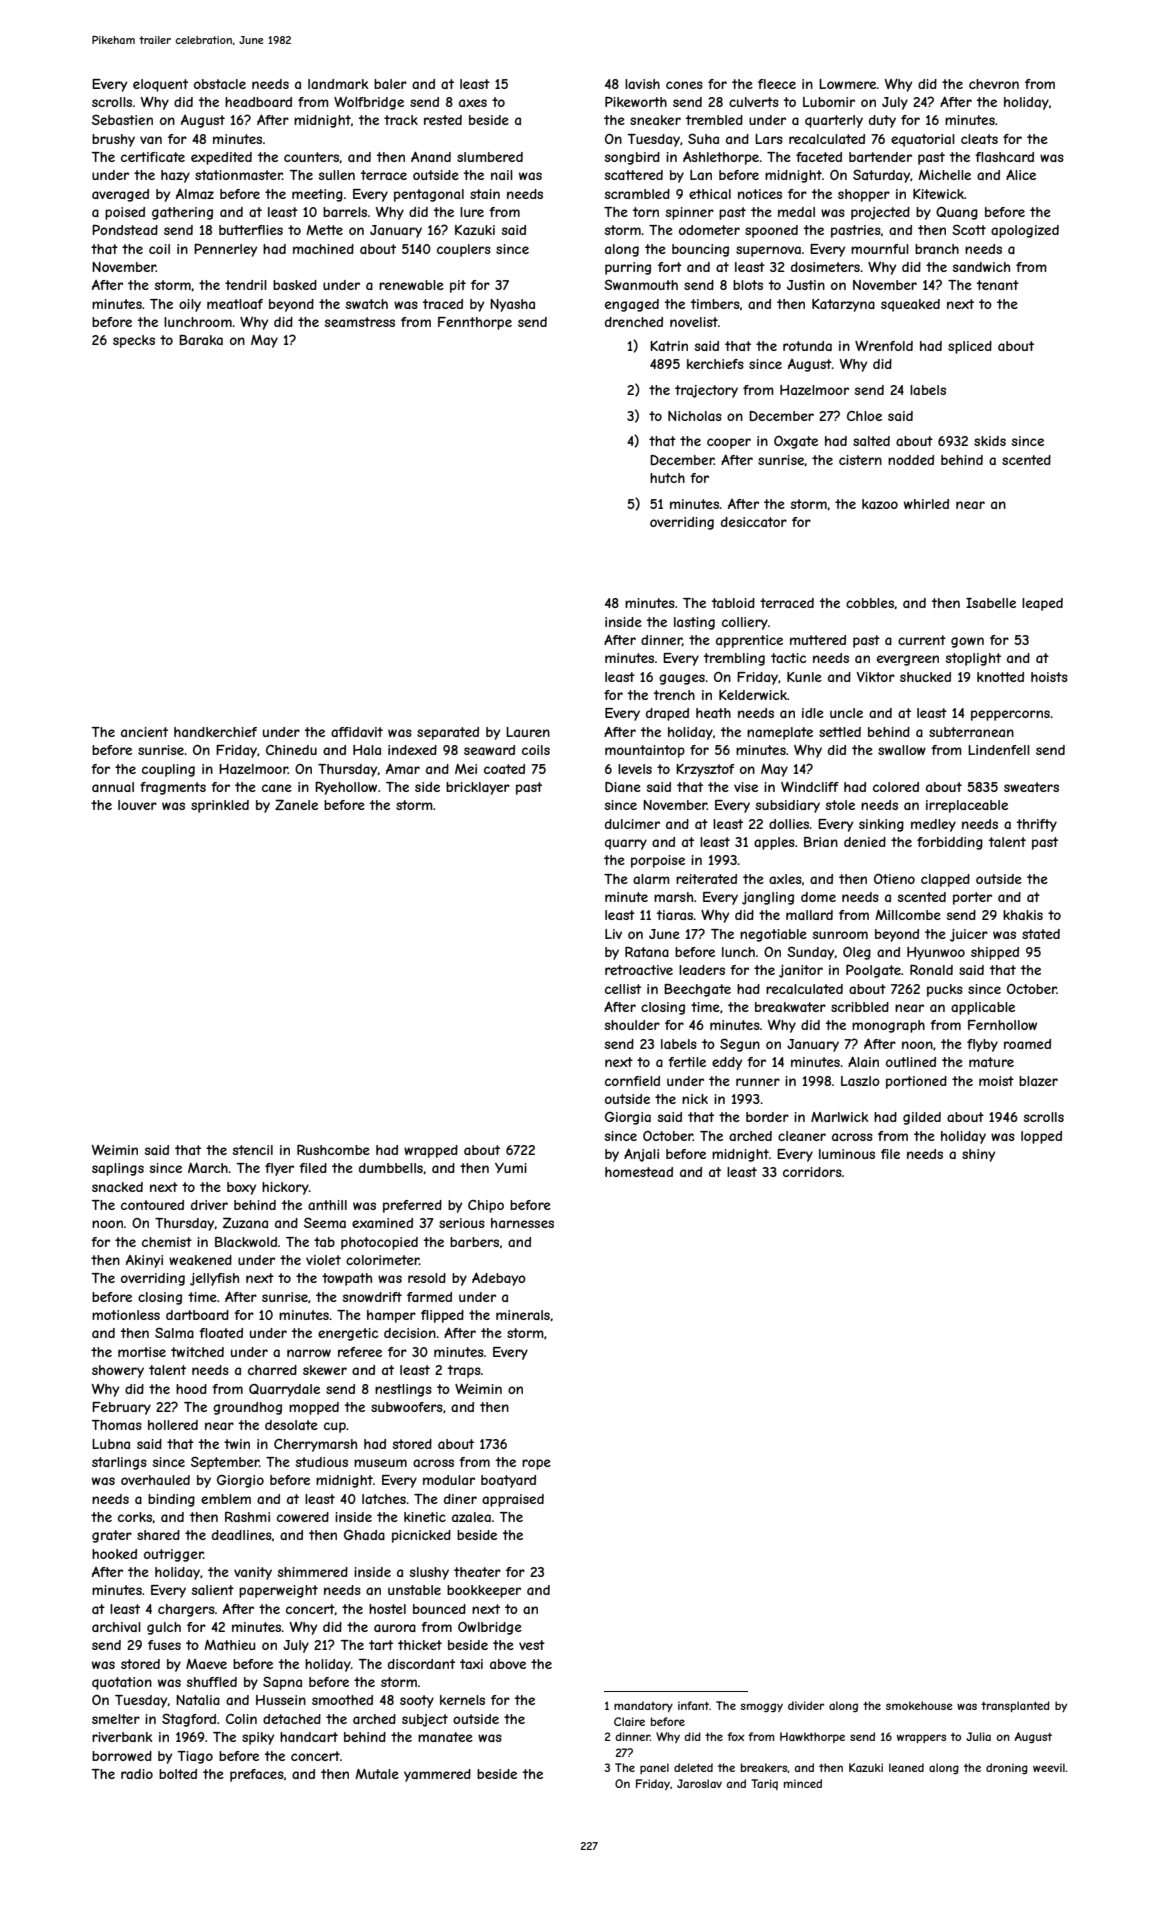 This screenshot has height=1911, width=1161. I want to click on janitor, so click(801, 971).
